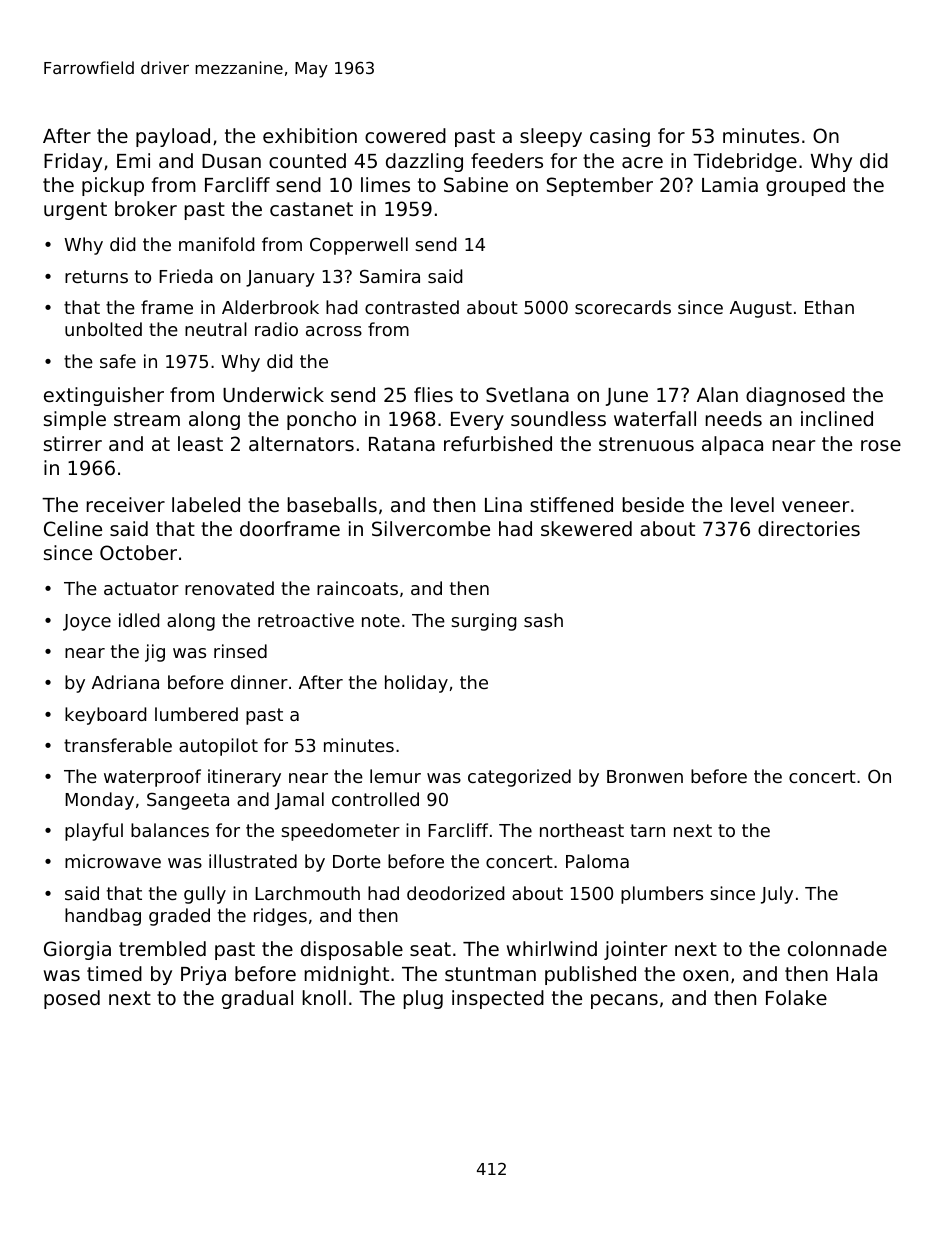 The image size is (952, 1233). What do you see at coordinates (173, 137) in the document?
I see `payload` at bounding box center [173, 137].
